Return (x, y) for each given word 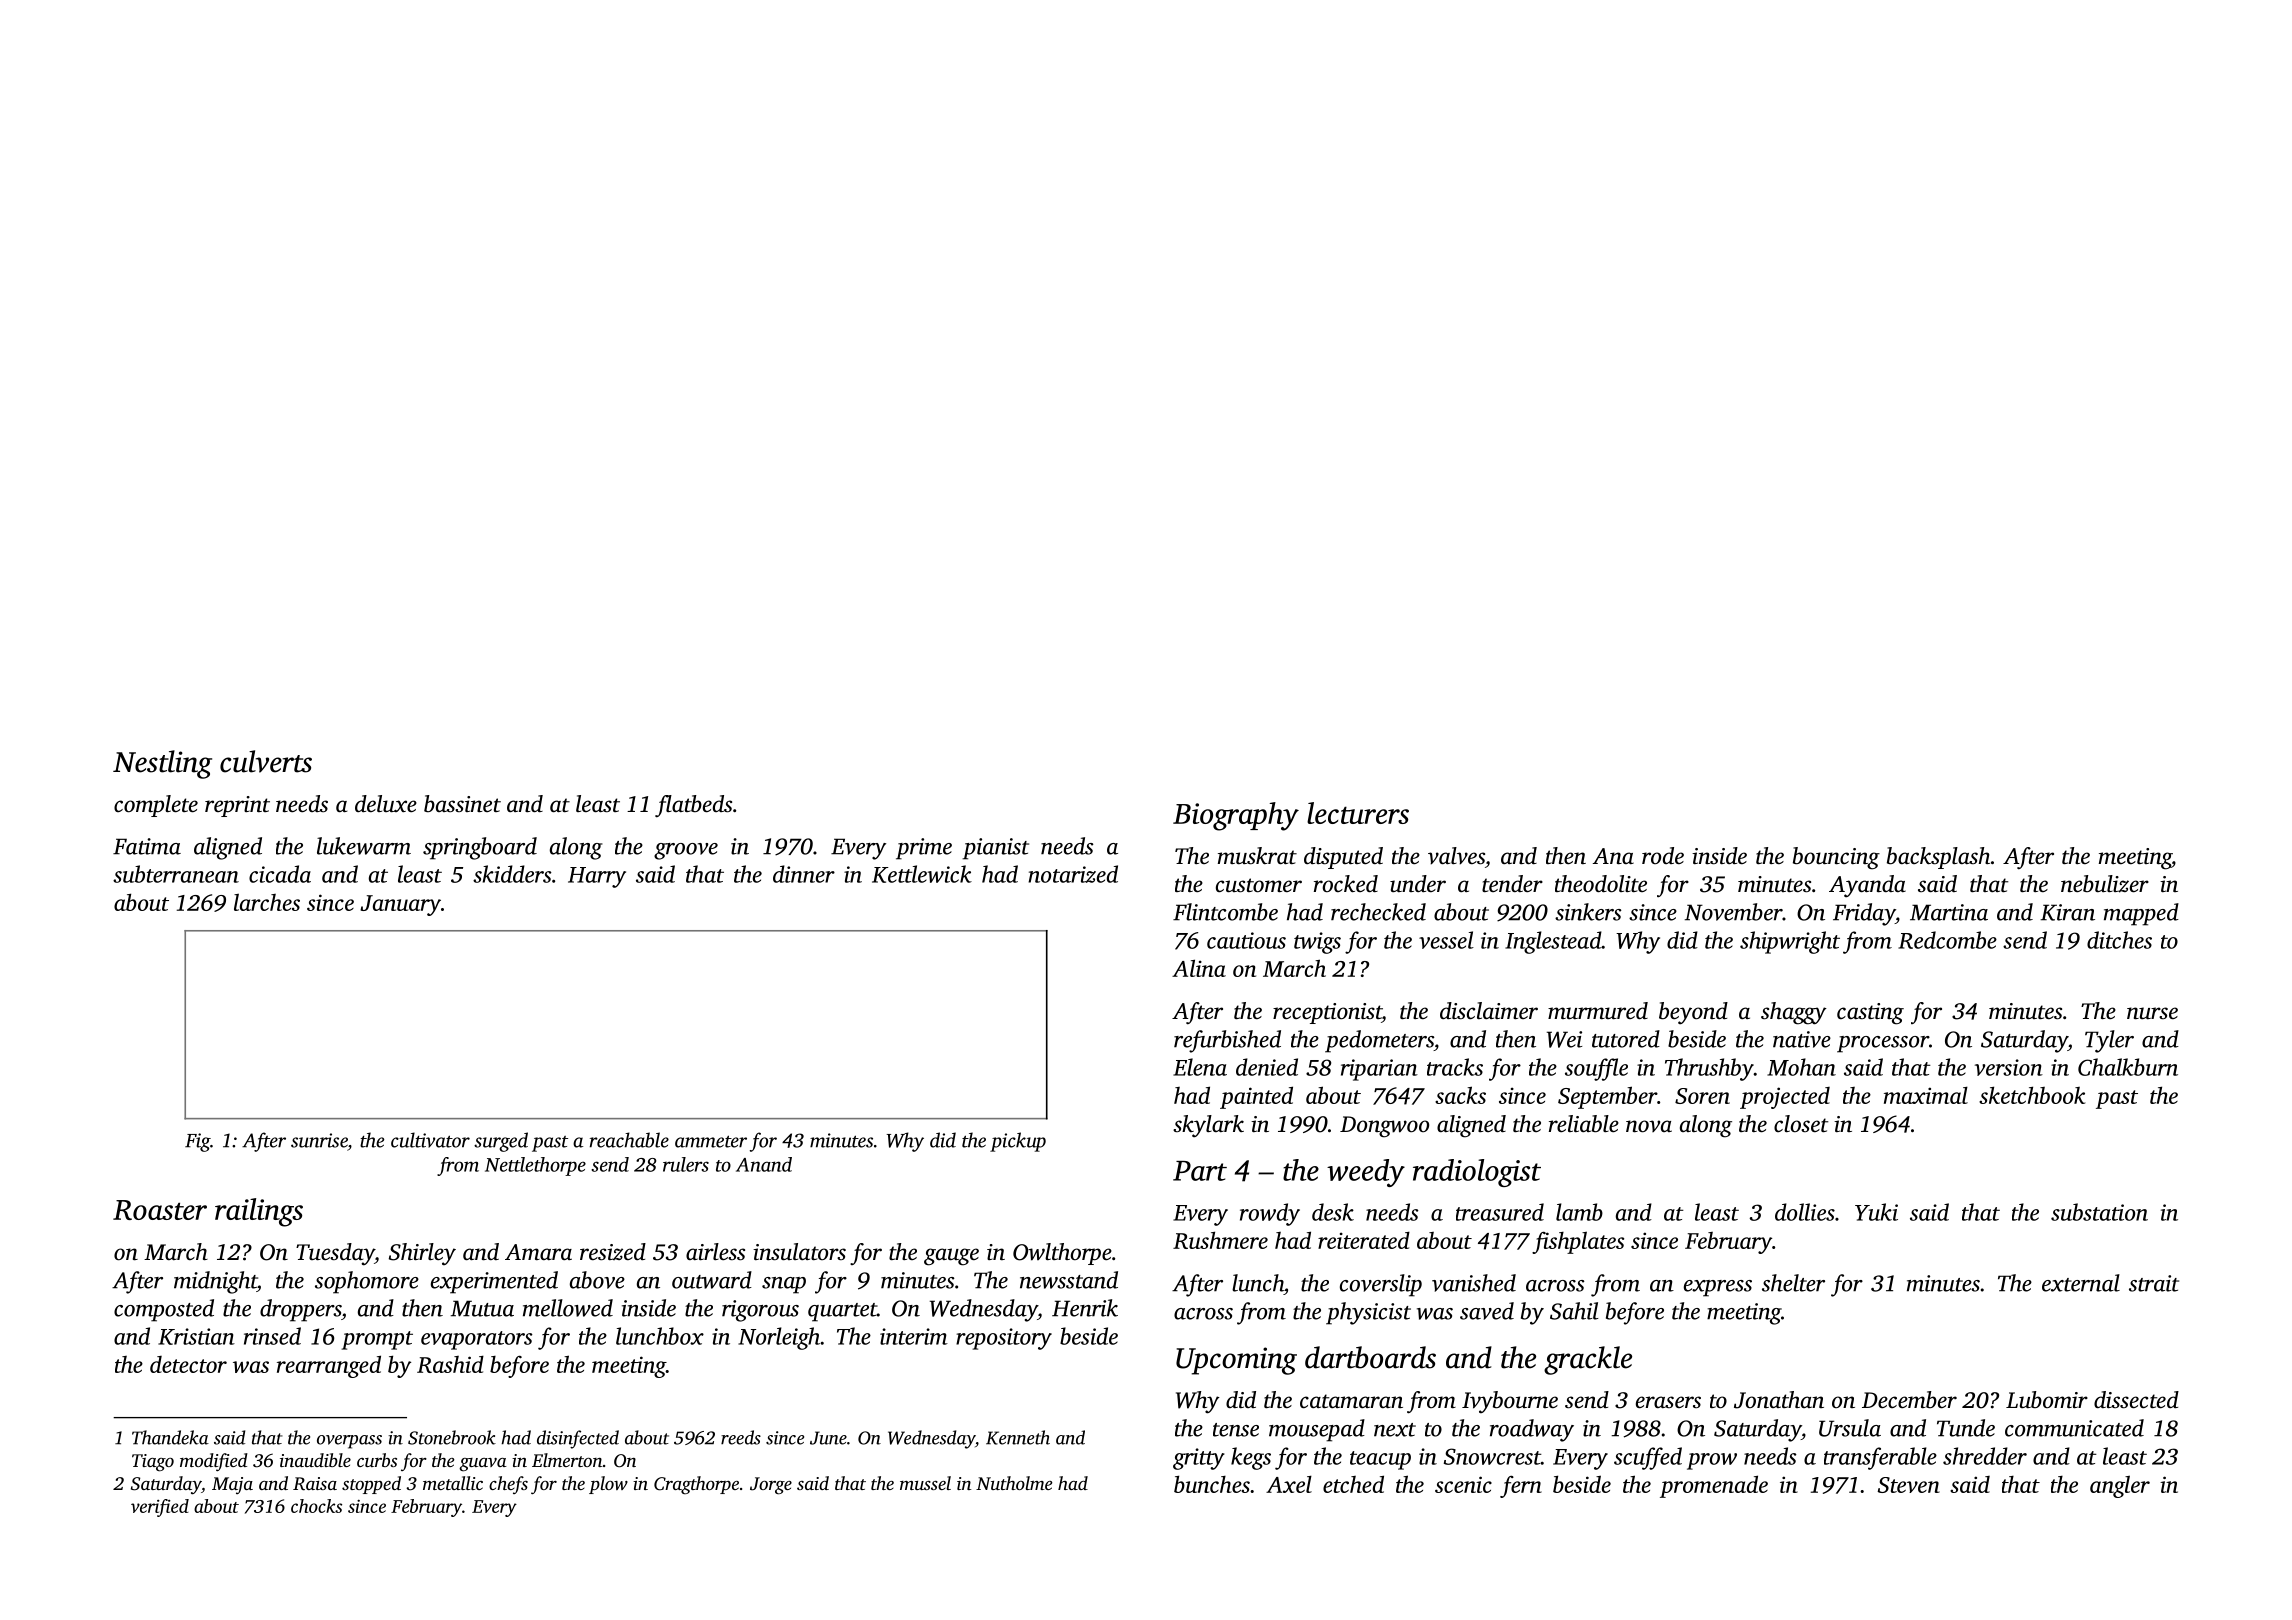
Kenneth (1018, 1437)
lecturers (1358, 813)
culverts (266, 761)
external (2081, 1283)
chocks (316, 1506)
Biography (1236, 816)
